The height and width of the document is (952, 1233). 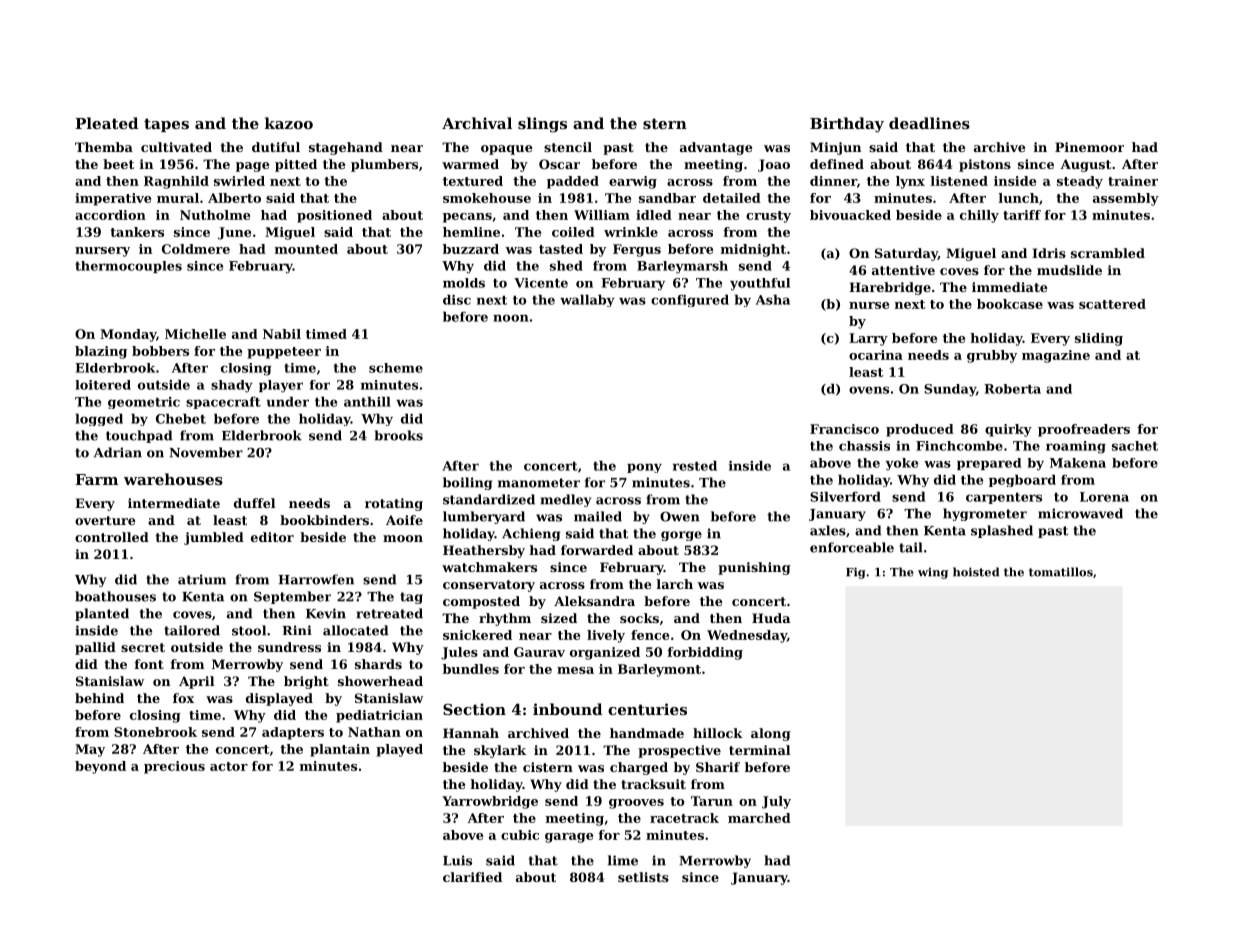 What do you see at coordinates (229, 766) in the document?
I see `actor` at bounding box center [229, 766].
